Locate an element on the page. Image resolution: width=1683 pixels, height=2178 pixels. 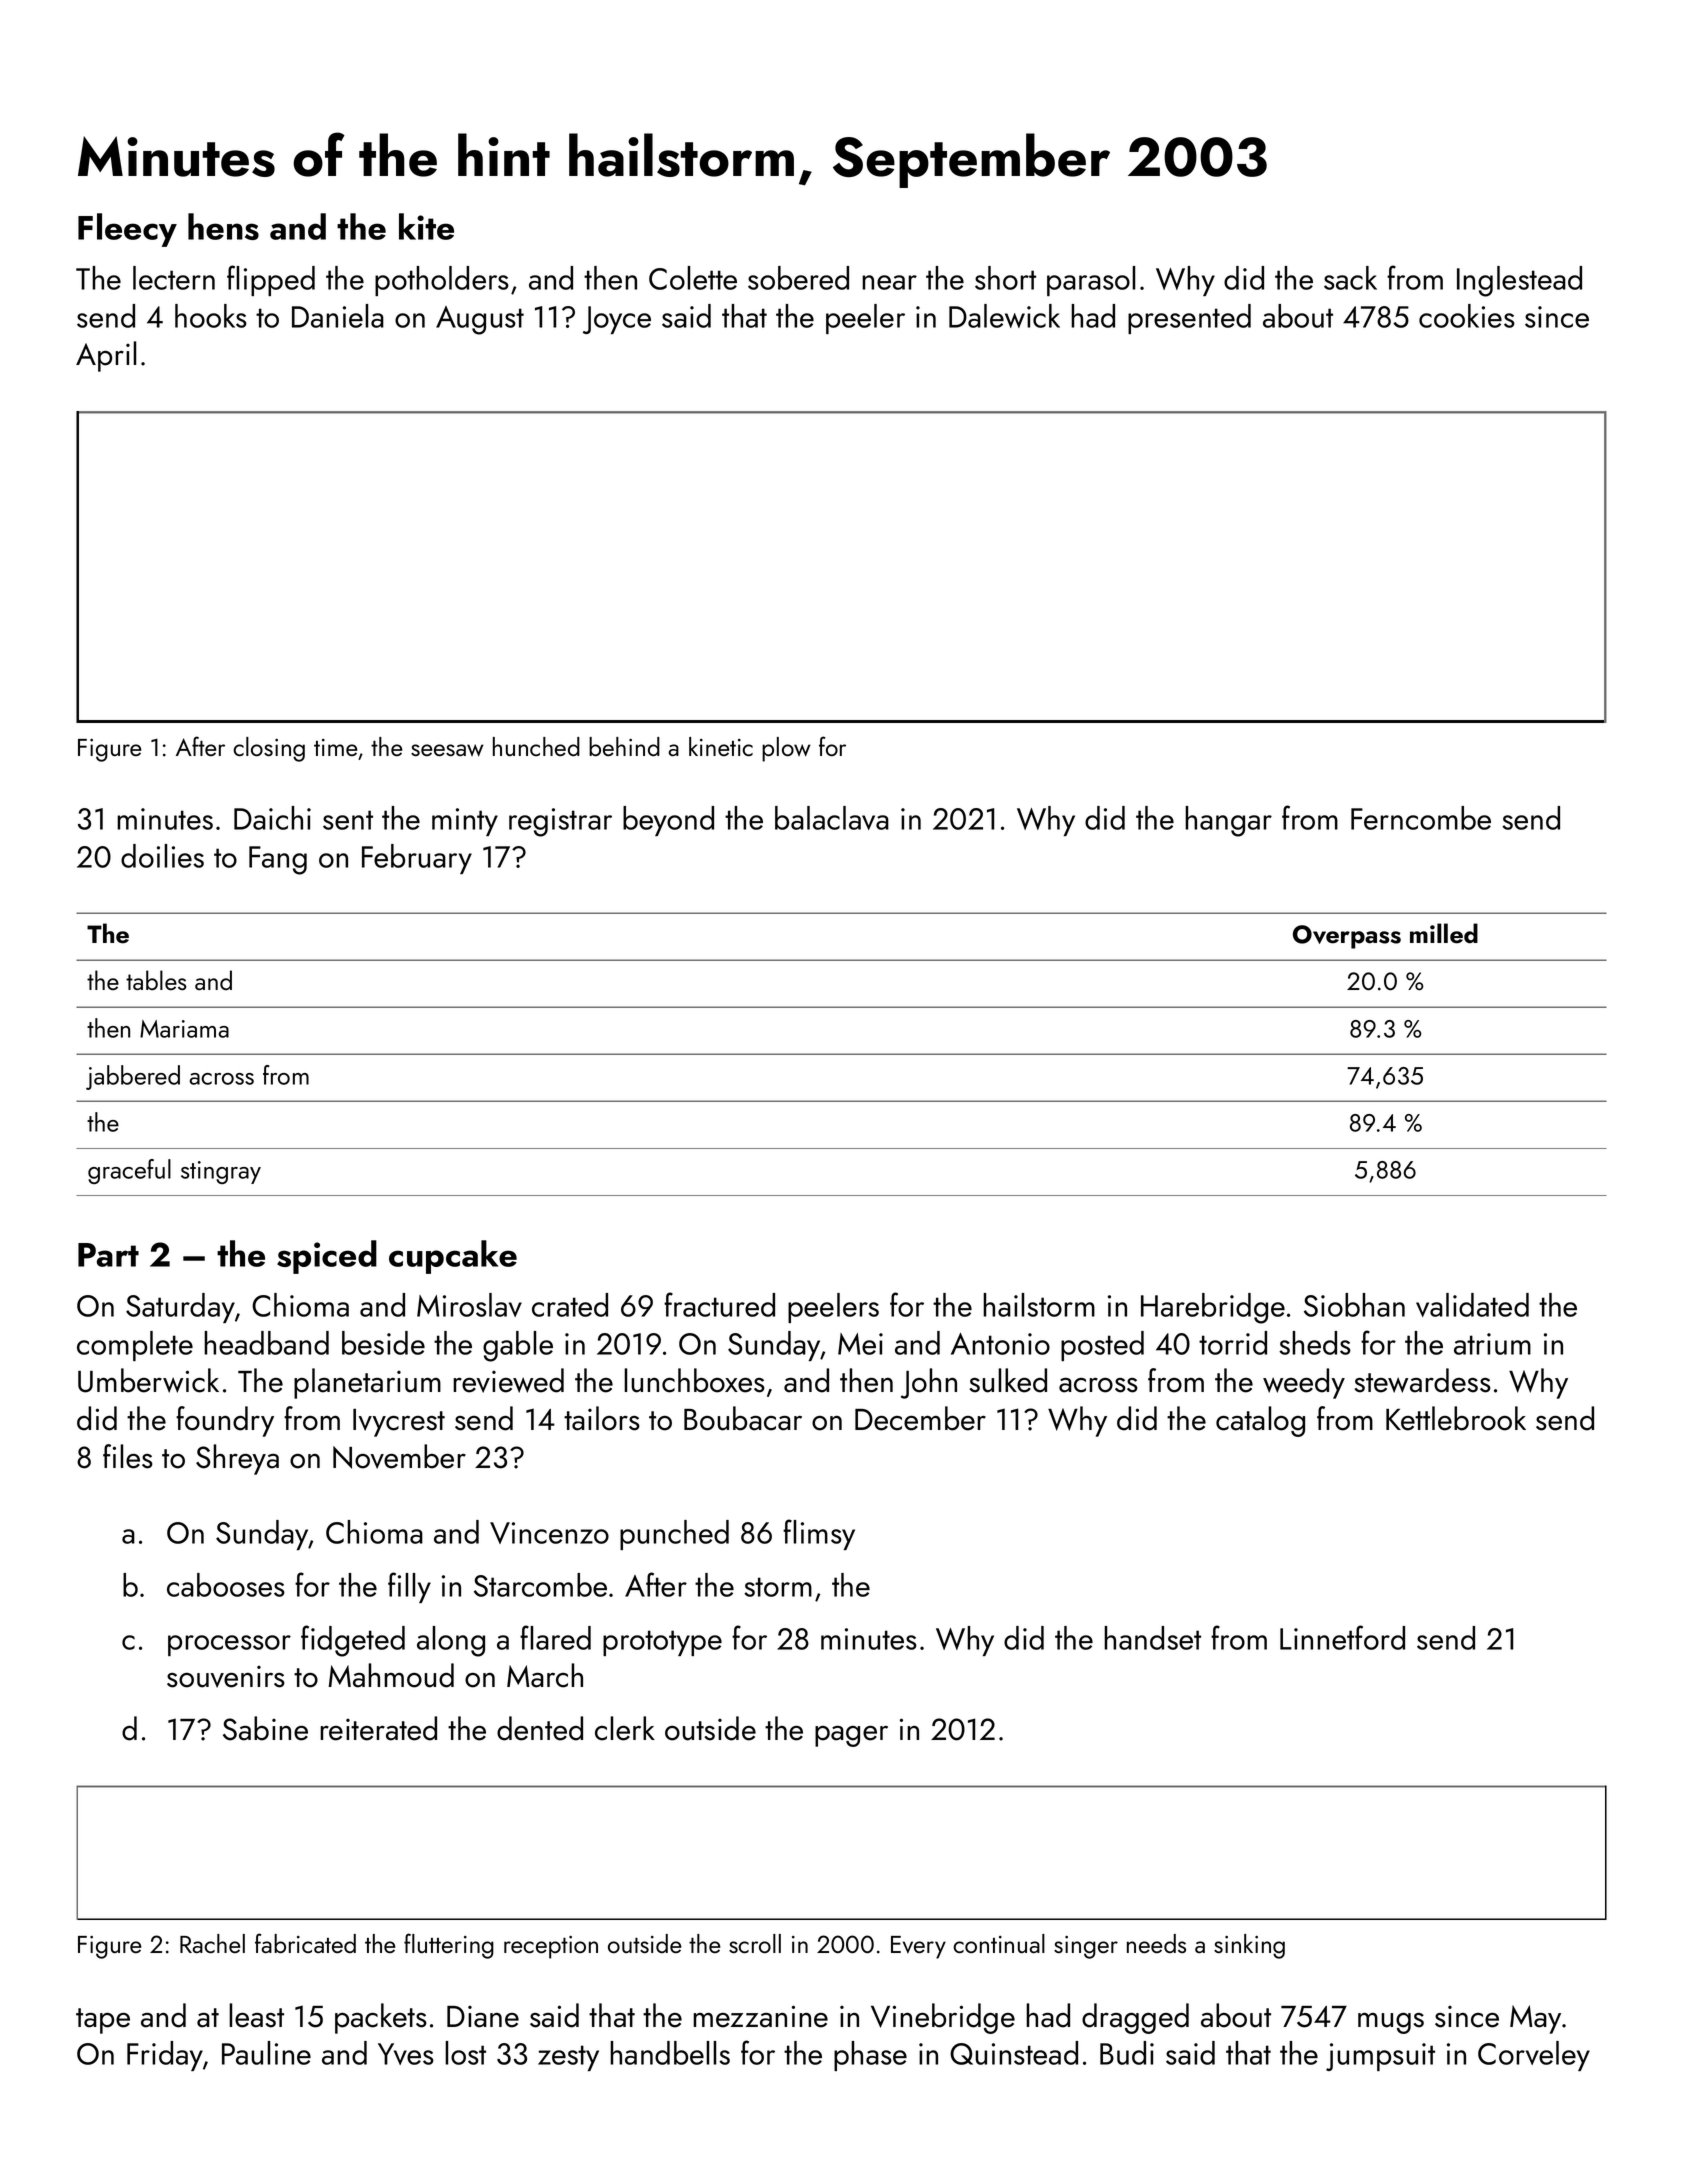
Rachel is located at coordinates (212, 1943).
